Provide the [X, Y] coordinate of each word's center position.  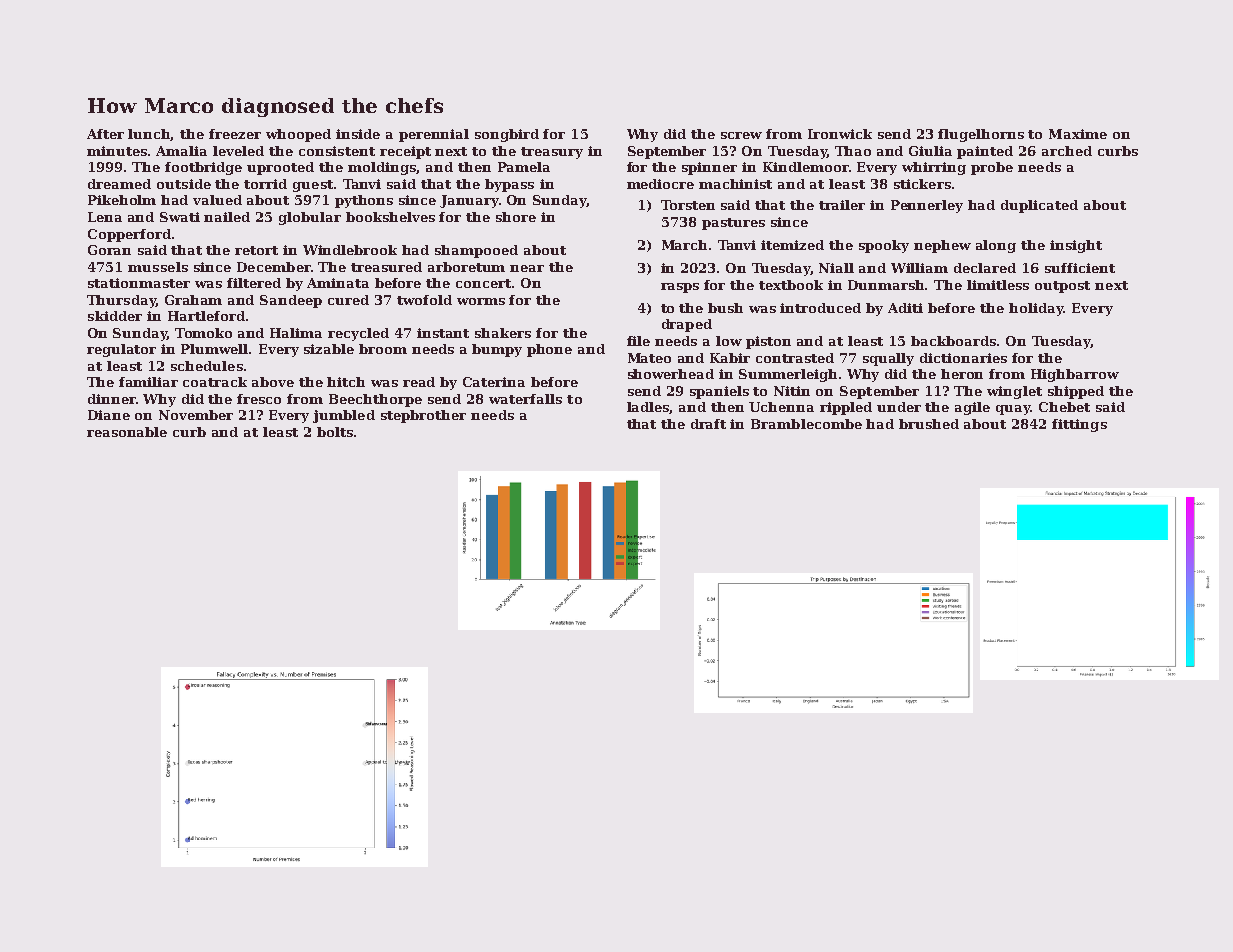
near [527, 268]
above [273, 382]
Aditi [905, 308]
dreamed [119, 184]
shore [516, 217]
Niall [836, 268]
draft [708, 424]
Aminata [338, 283]
